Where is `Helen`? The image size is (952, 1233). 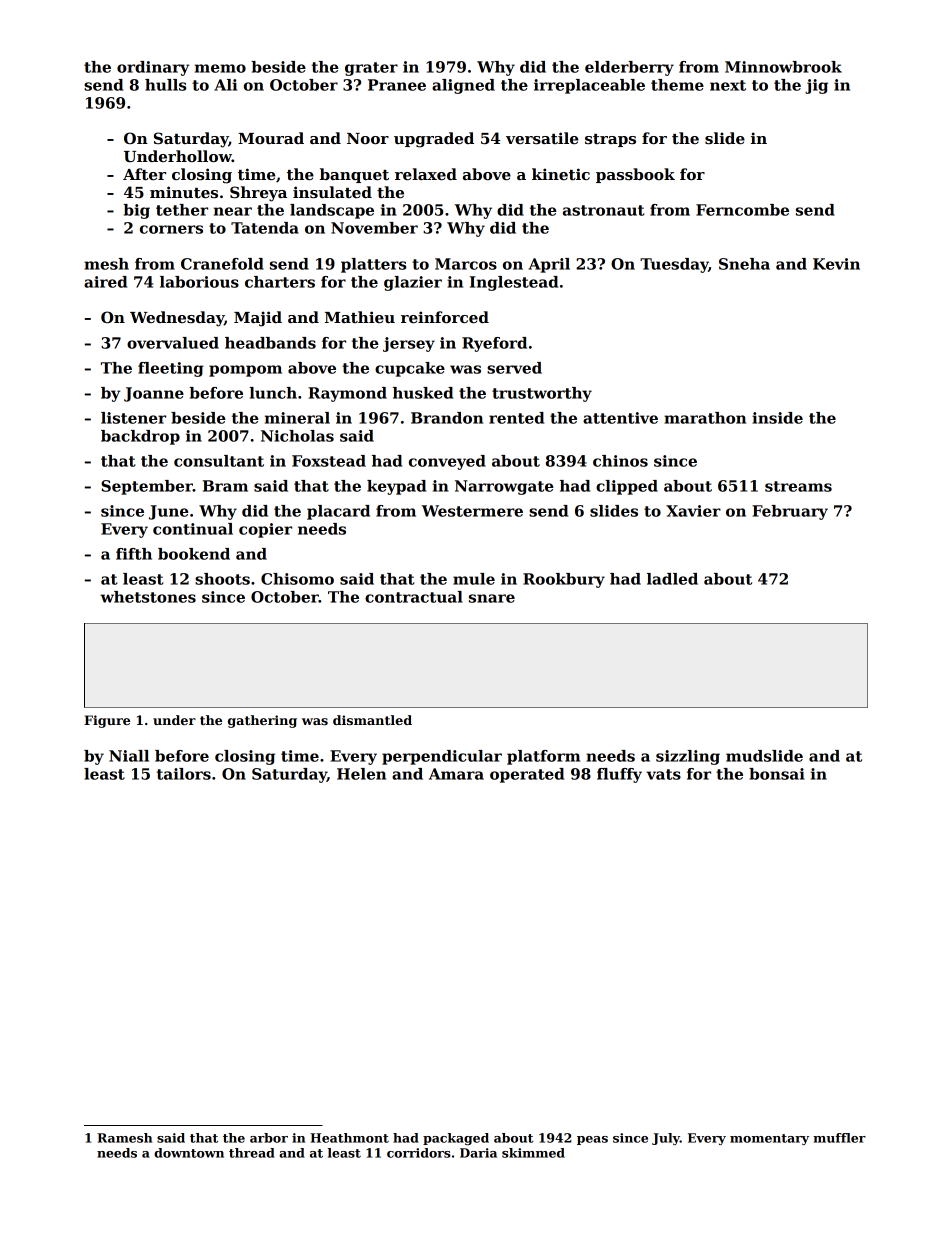
Helen is located at coordinates (361, 774).
